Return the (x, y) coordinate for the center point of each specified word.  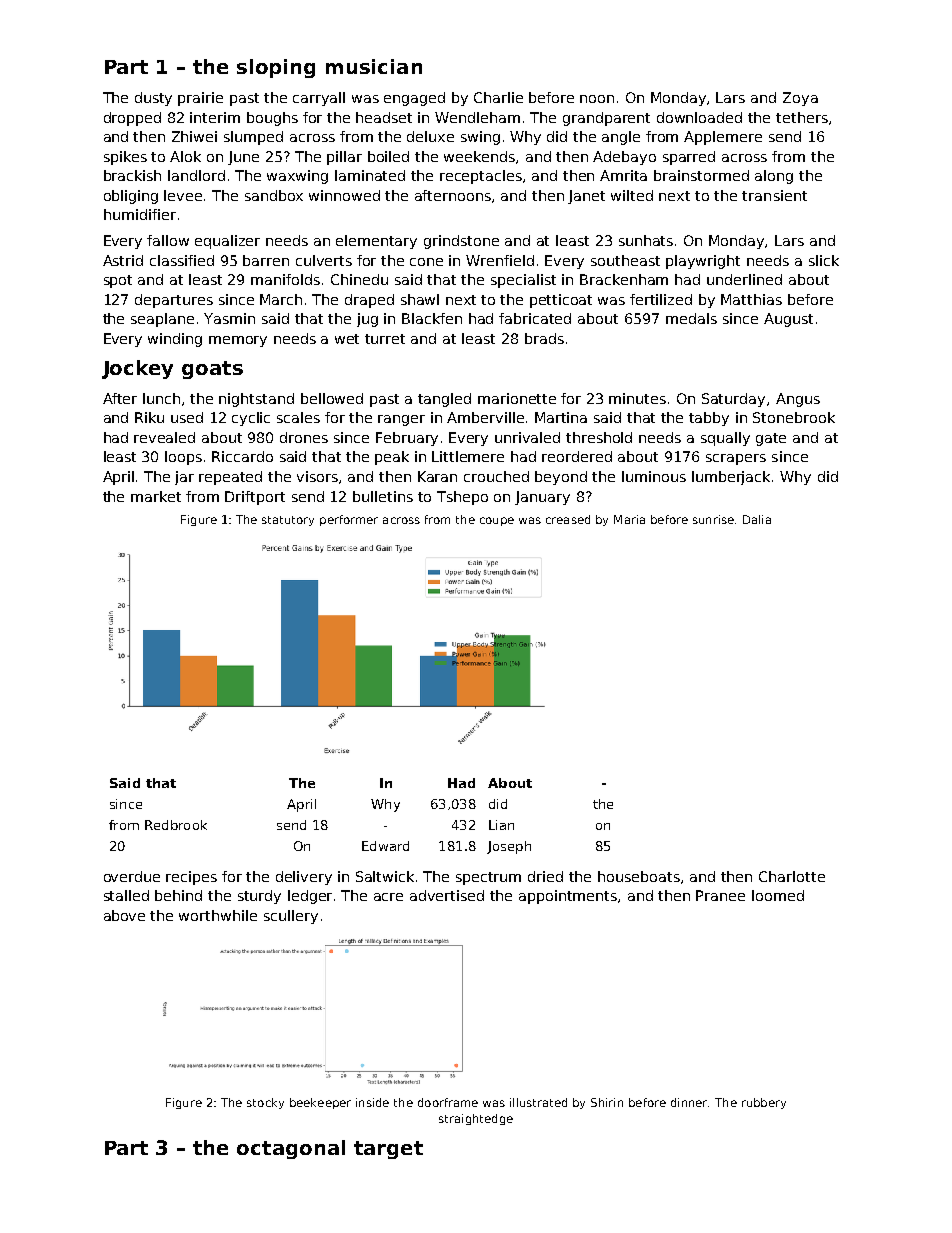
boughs (272, 119)
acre (388, 897)
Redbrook (176, 825)
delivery (304, 878)
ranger (401, 420)
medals (691, 318)
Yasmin (229, 318)
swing (480, 138)
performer (349, 520)
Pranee (720, 895)
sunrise (713, 519)
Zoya (800, 99)
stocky (265, 1103)
